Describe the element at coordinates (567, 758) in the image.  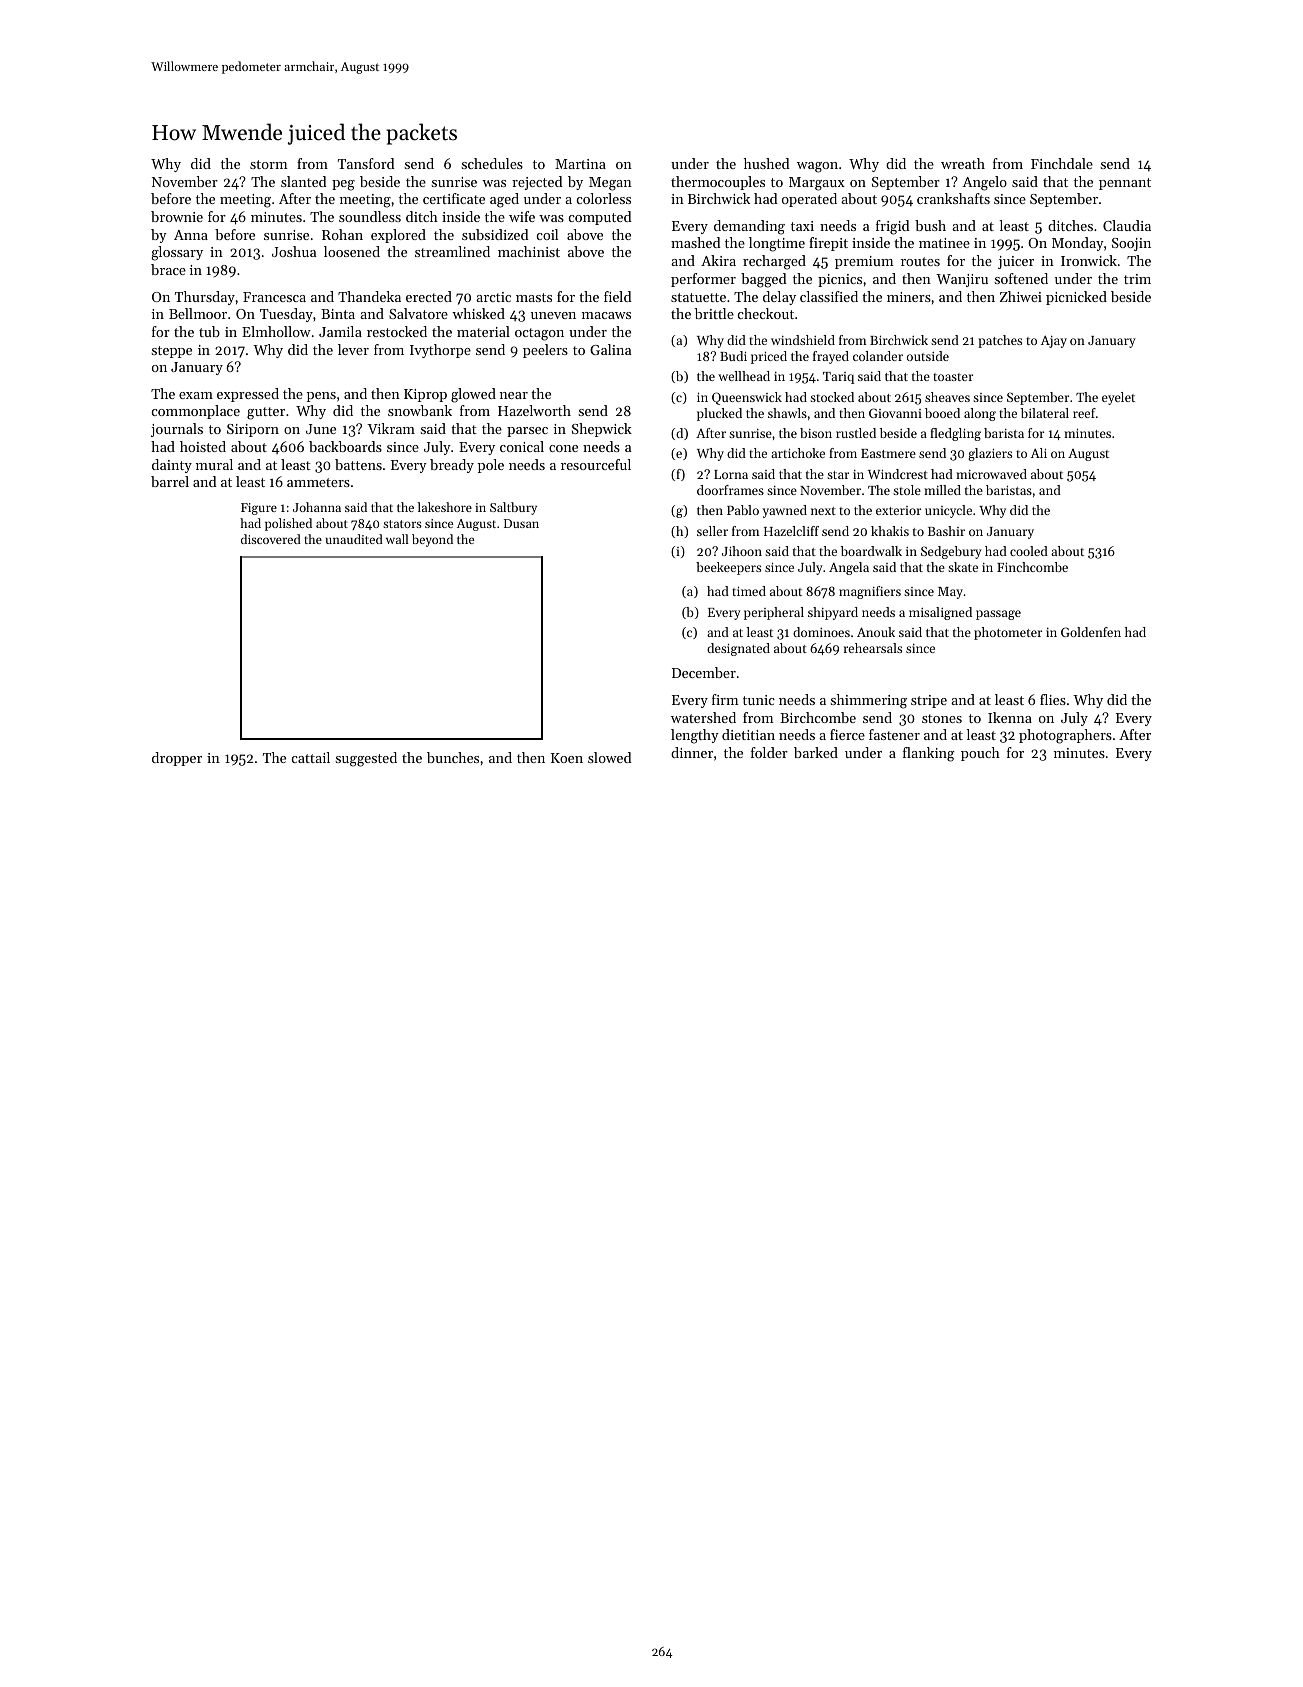
I see `Koen` at that location.
